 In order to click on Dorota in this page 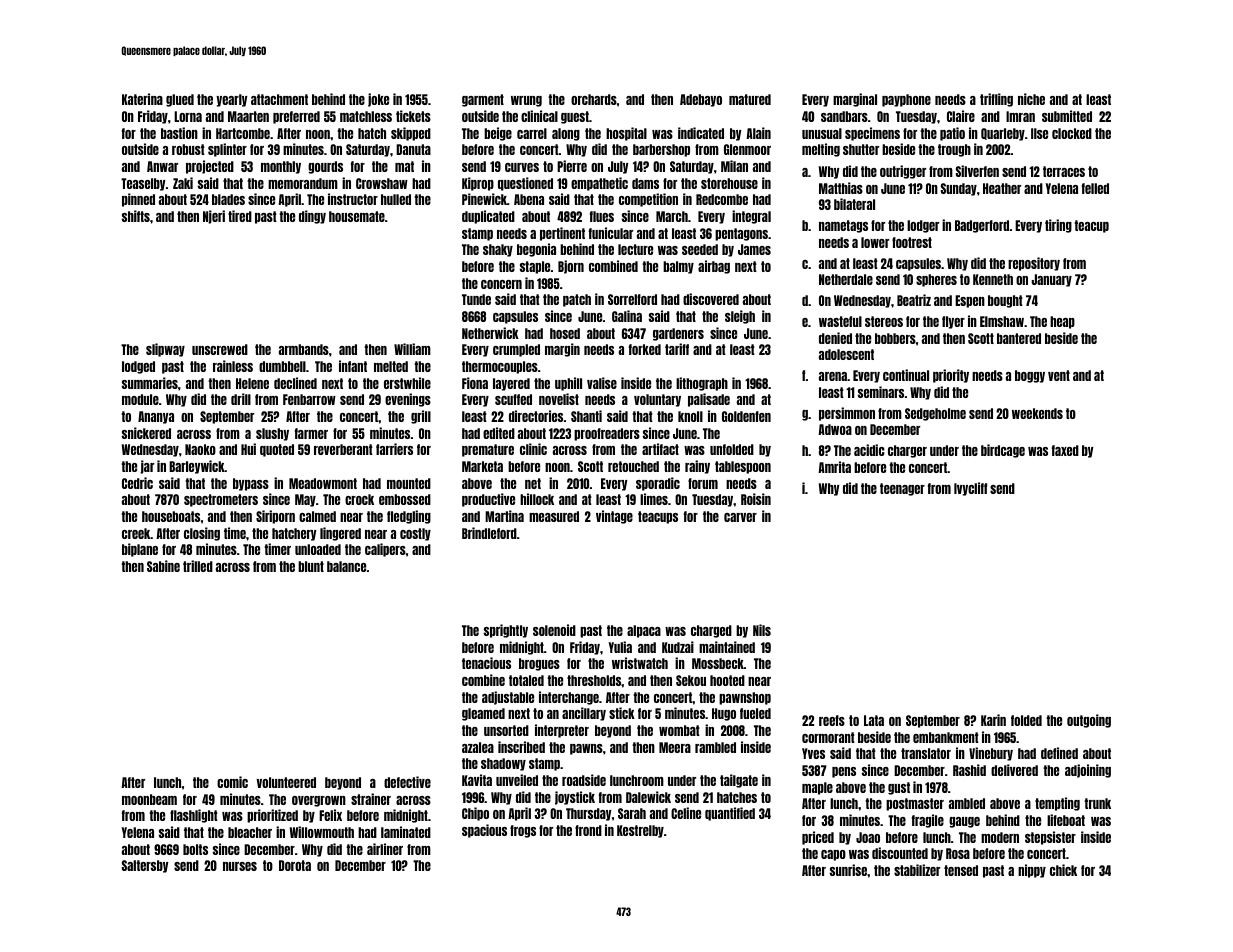, I will do `click(295, 865)`.
